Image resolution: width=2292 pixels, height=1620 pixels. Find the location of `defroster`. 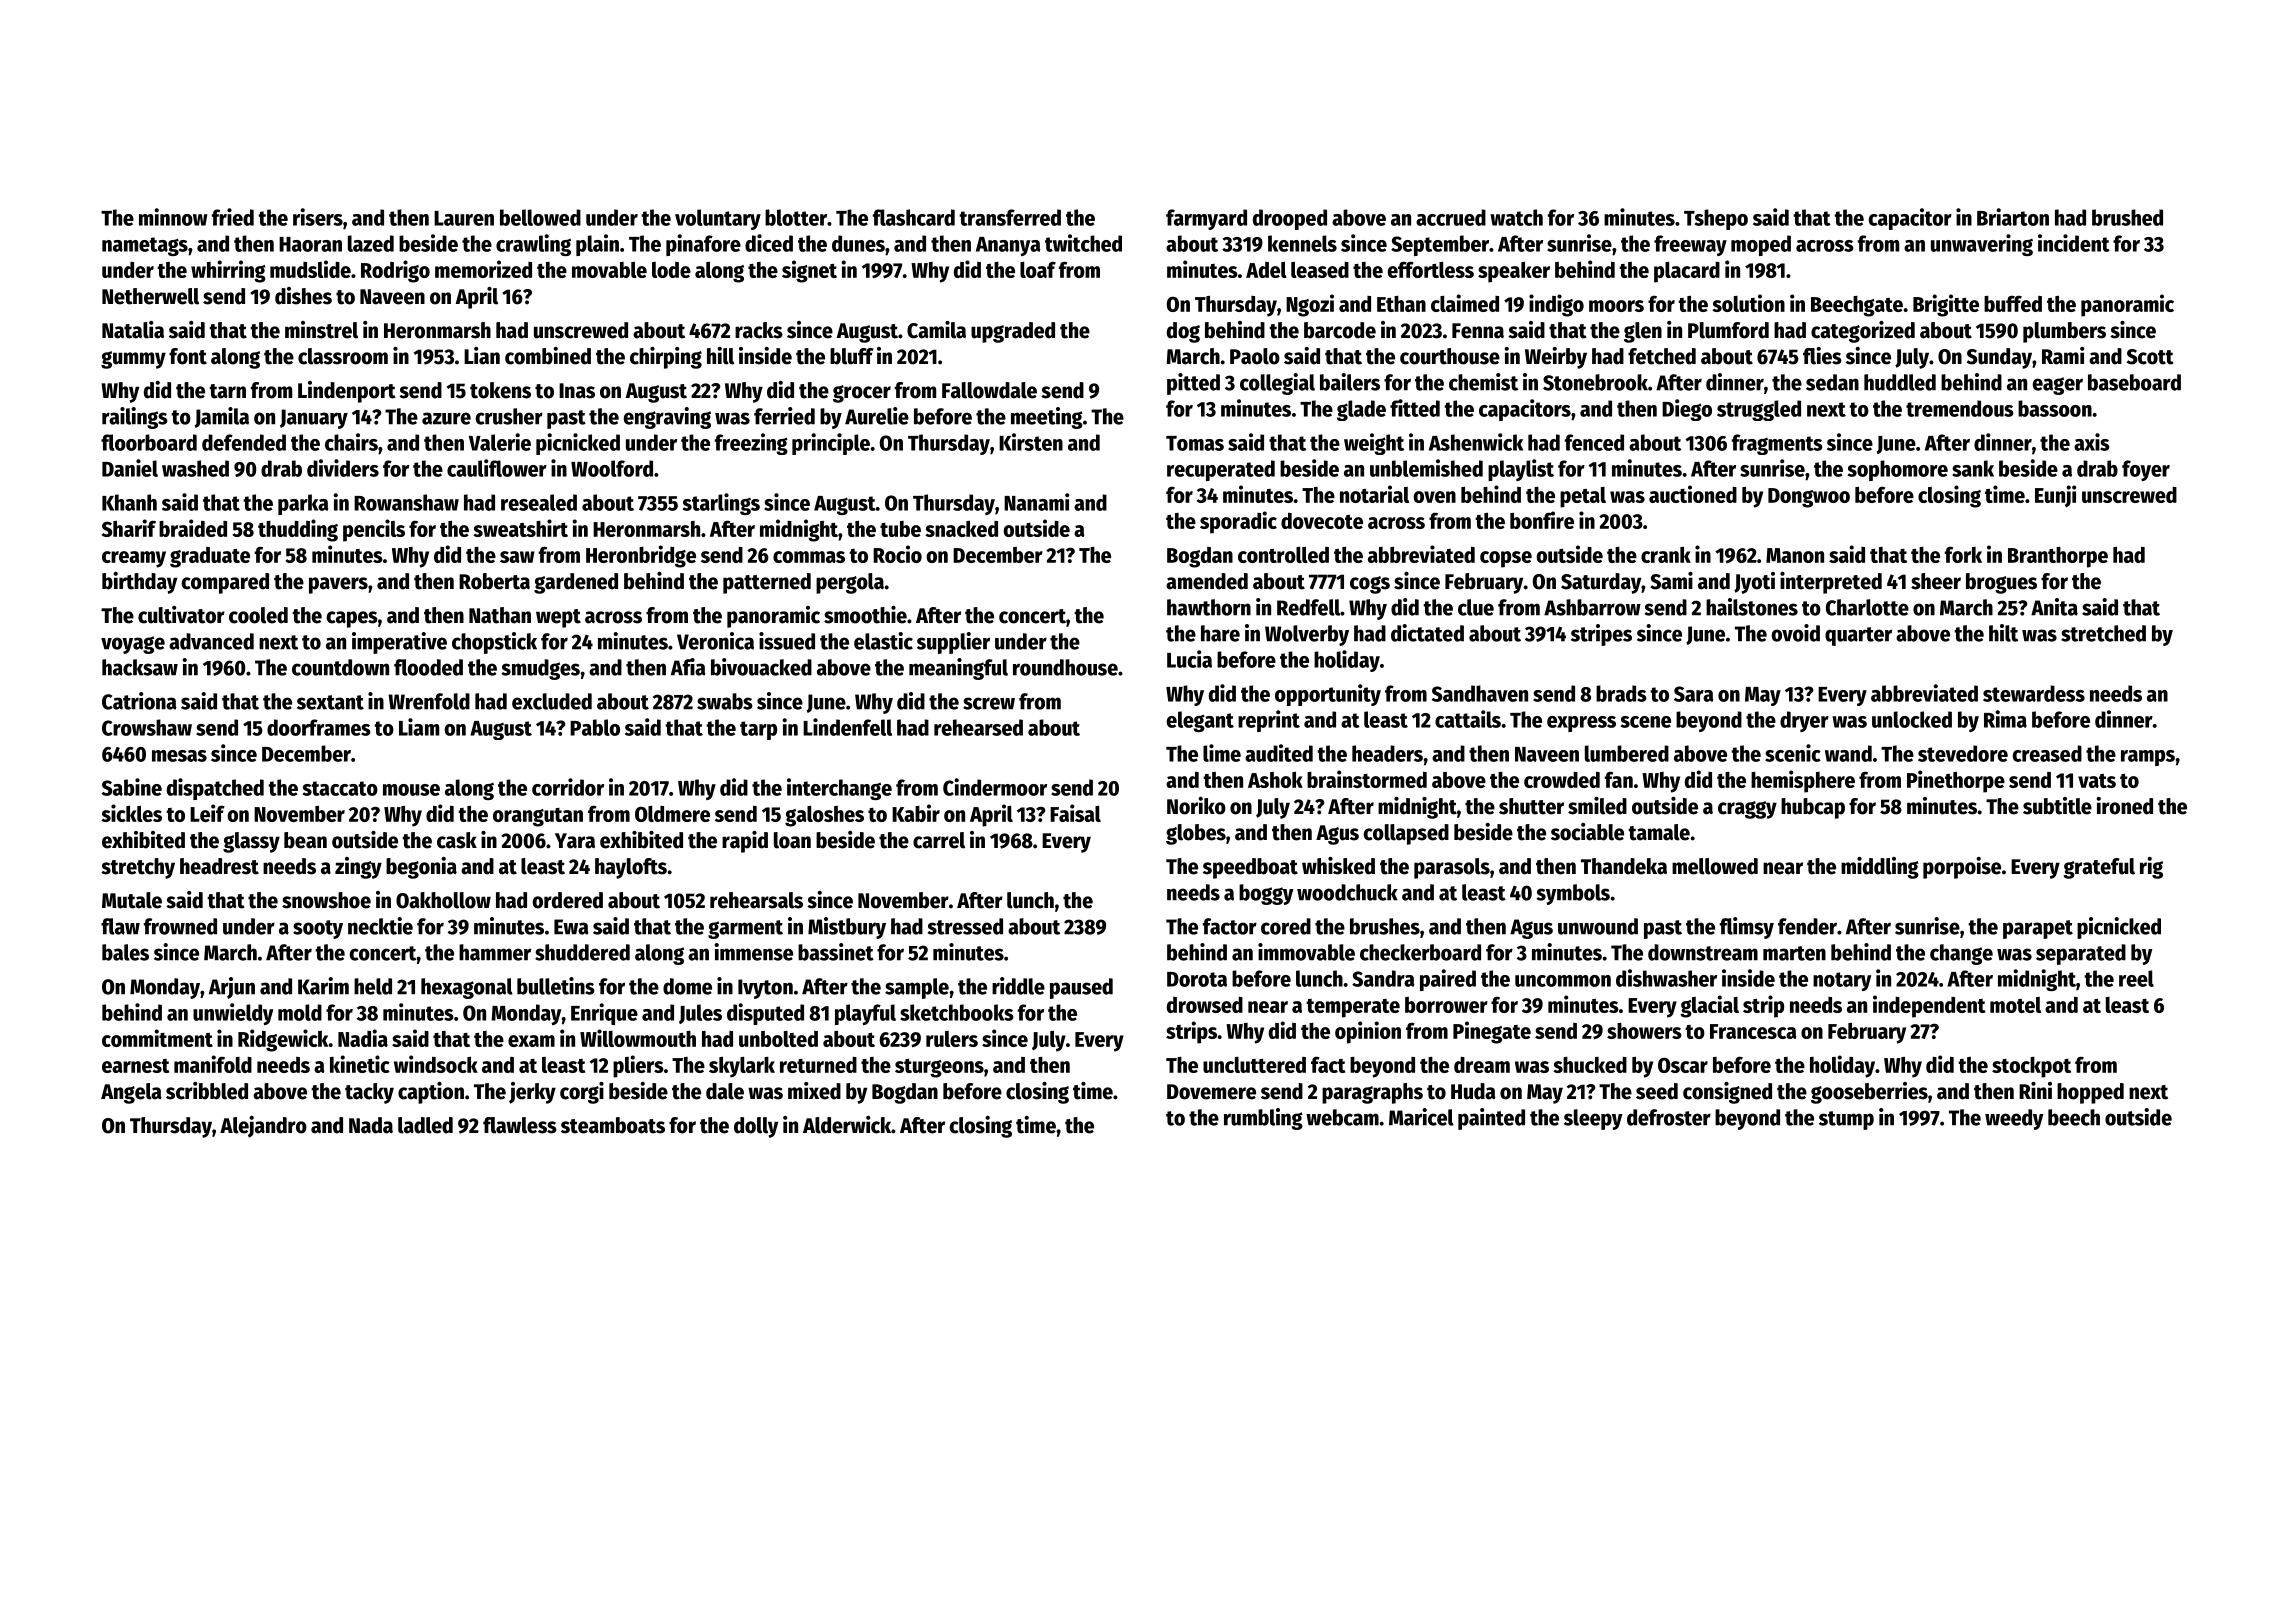

defroster is located at coordinates (1669, 1117).
